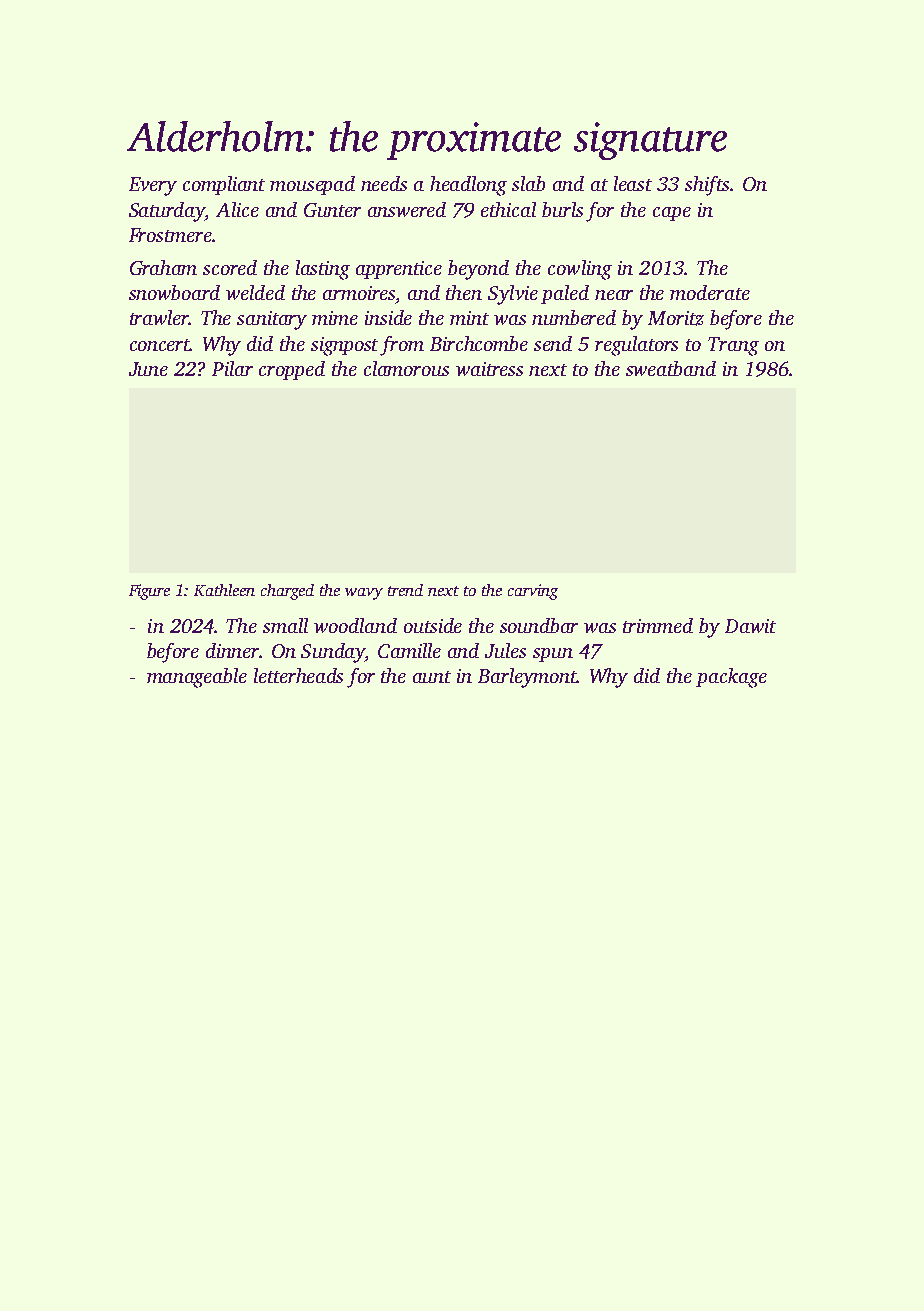 Image resolution: width=924 pixels, height=1311 pixels. Describe the element at coordinates (671, 368) in the screenshot. I see `sweatband` at that location.
